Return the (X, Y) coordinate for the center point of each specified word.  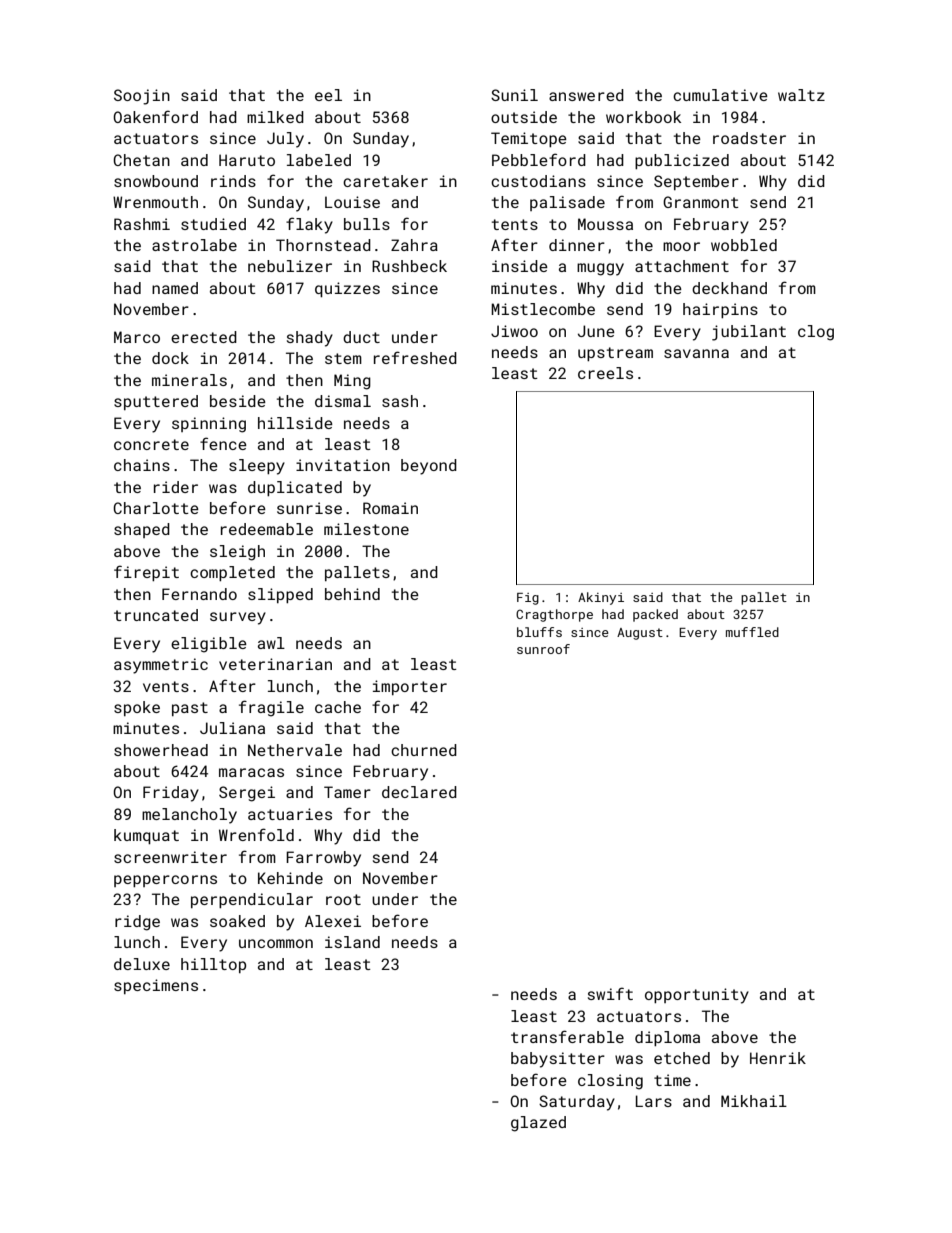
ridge (137, 923)
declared (419, 792)
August (640, 634)
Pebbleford (539, 159)
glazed (538, 1124)
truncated (156, 615)
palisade (567, 203)
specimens (156, 986)
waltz (801, 95)
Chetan (141, 160)
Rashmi (142, 224)
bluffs (539, 632)
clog (816, 333)
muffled (752, 632)
